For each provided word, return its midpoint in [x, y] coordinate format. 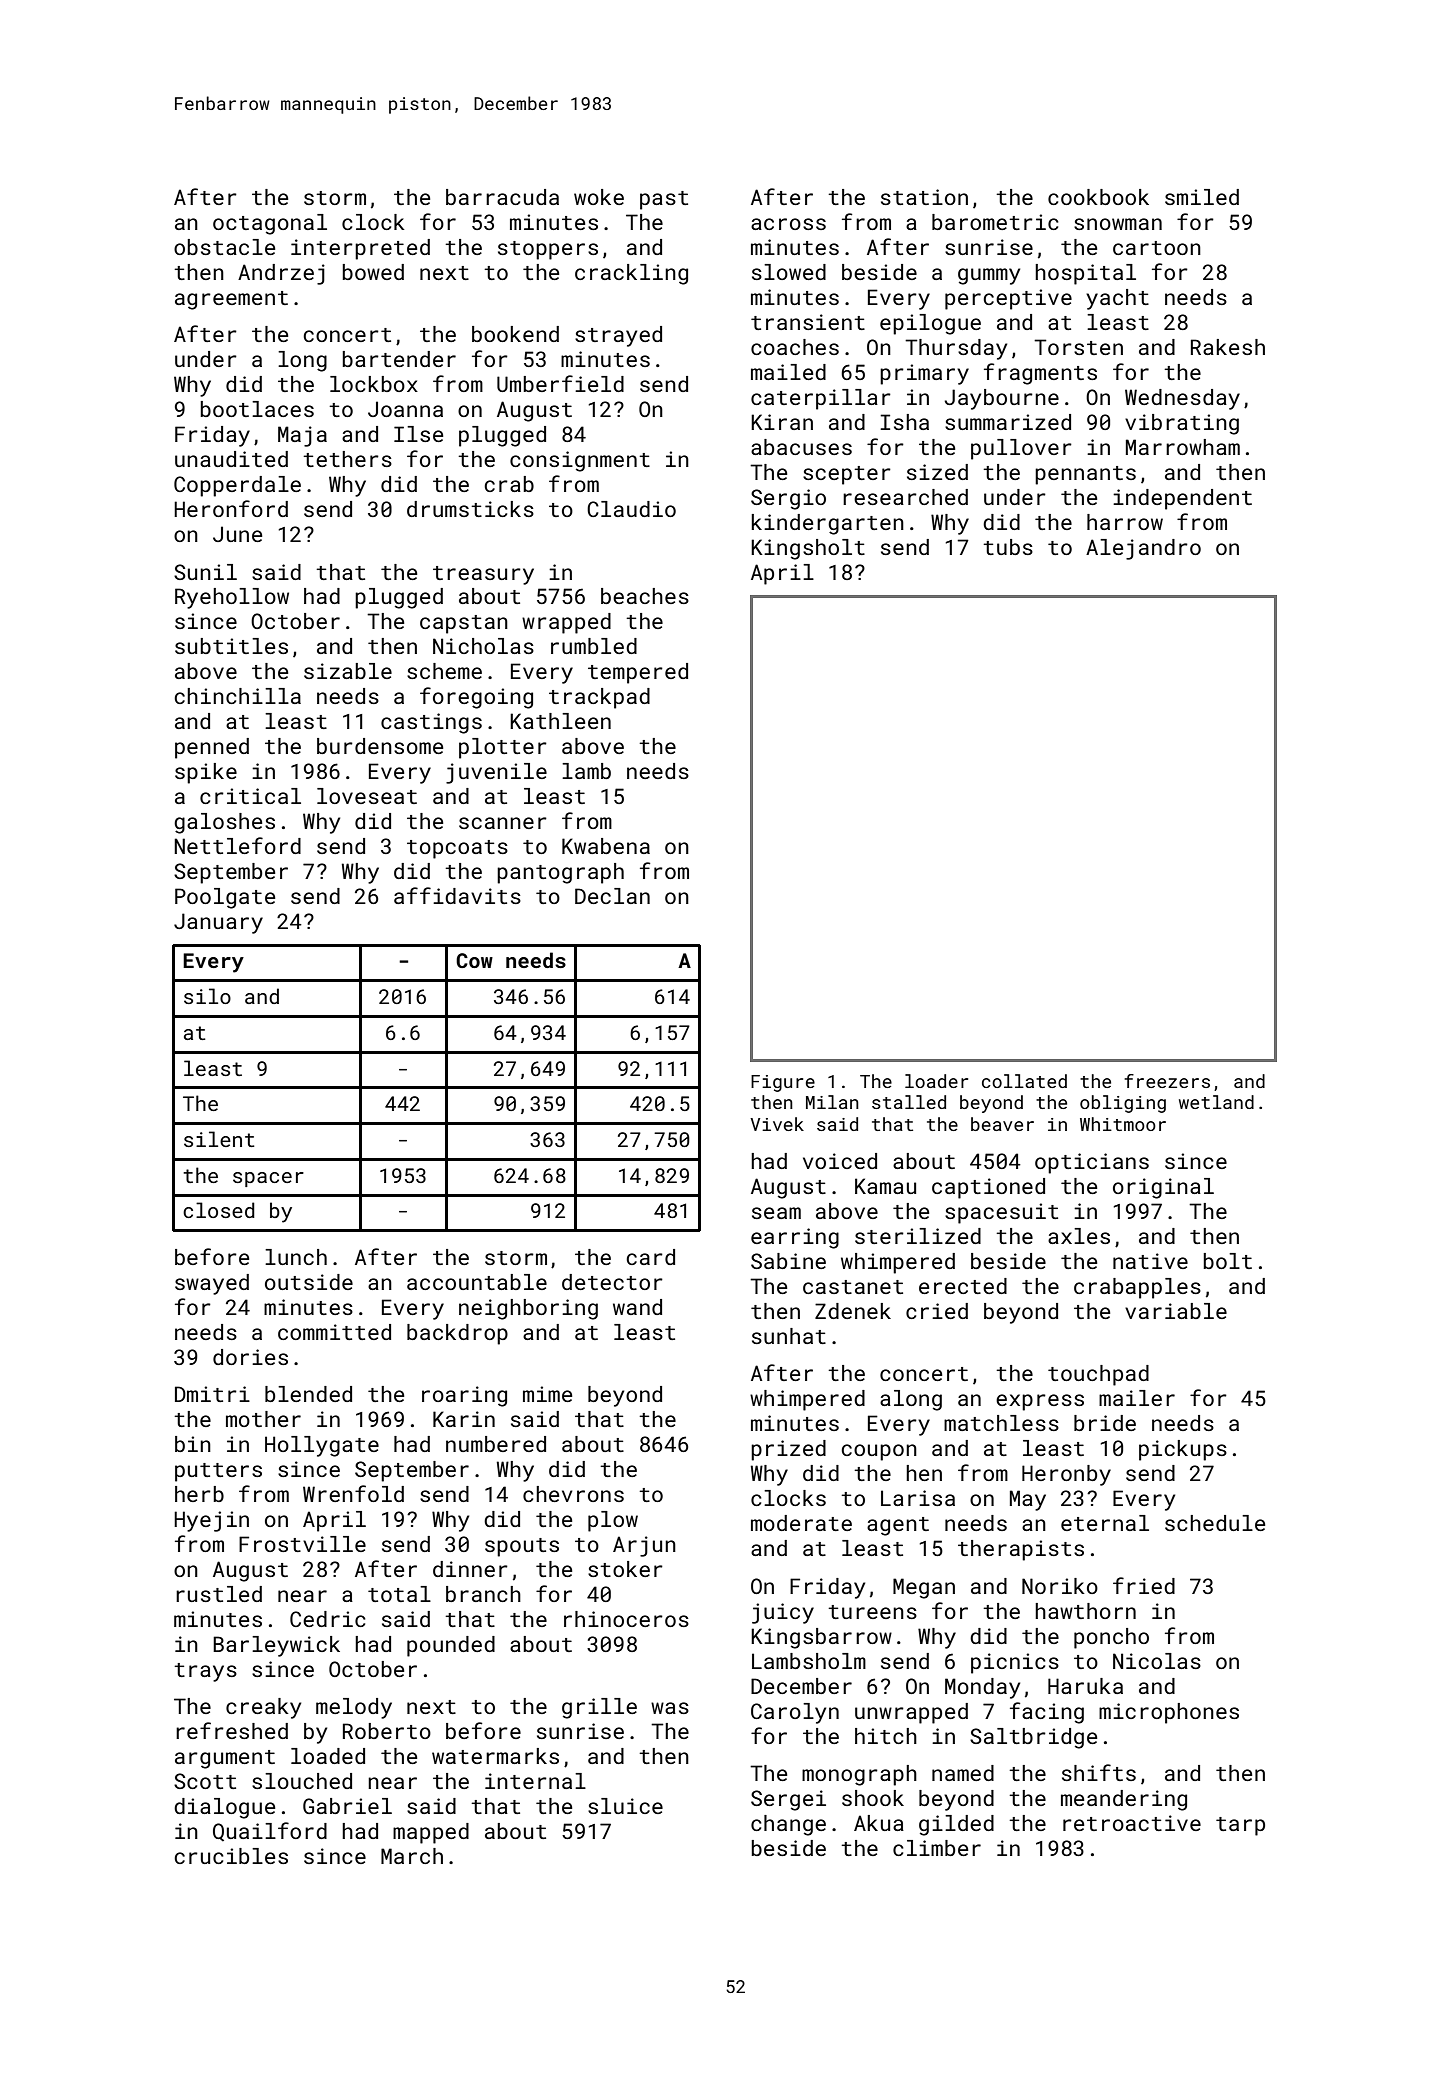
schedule [1215, 1523]
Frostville [302, 1544]
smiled [1202, 197]
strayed [618, 336]
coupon [879, 1452]
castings [431, 723]
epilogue [930, 324]
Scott [205, 1781]
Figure [783, 1083]
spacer [268, 1179]
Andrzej [281, 274]
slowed [789, 272]
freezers [1167, 1081]
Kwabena [606, 846]
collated [1024, 1081]
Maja [302, 436]
